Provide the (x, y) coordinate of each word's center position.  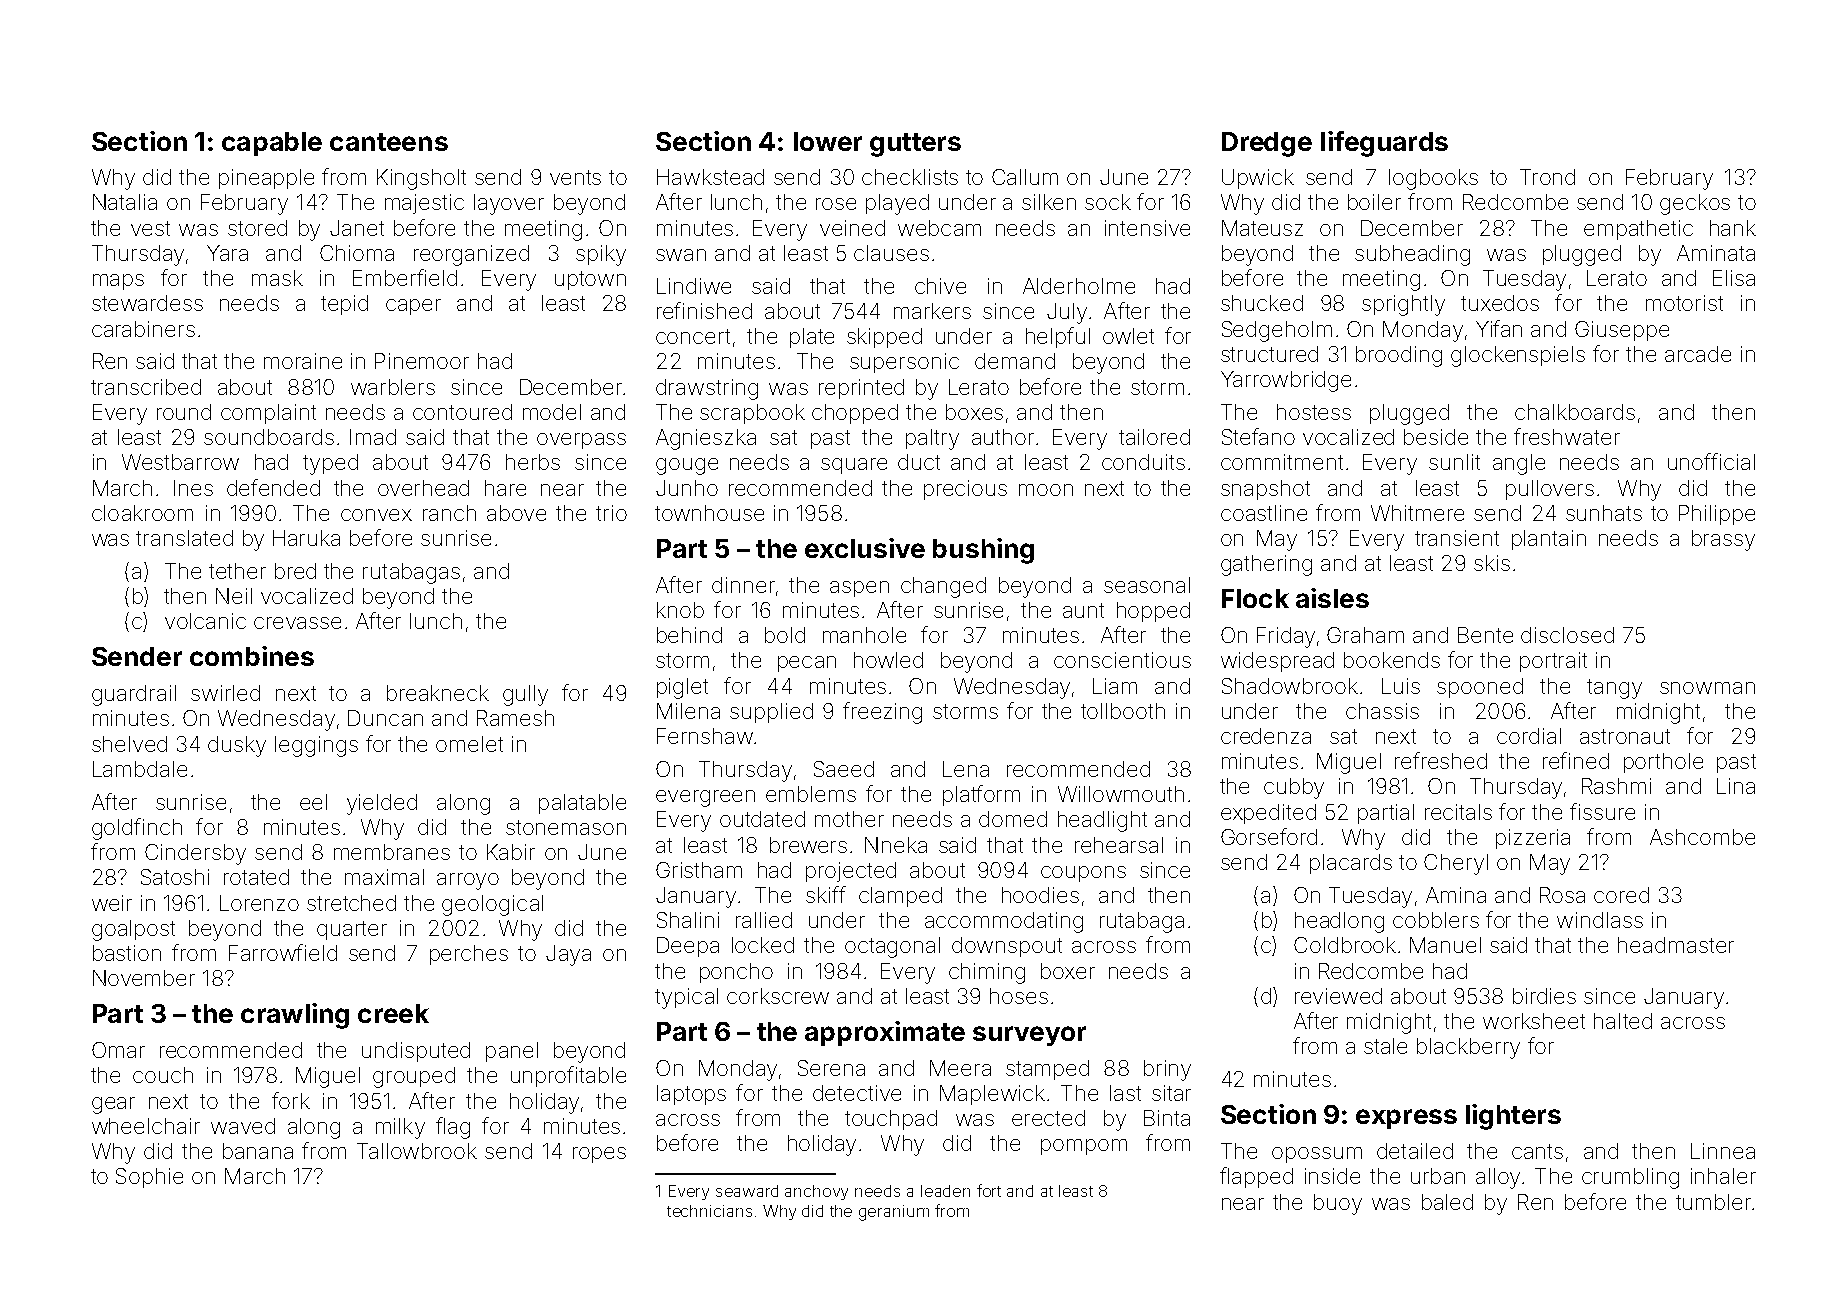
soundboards (269, 437)
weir (112, 903)
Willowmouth (1121, 794)
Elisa (1734, 278)
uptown (590, 280)
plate (812, 338)
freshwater (1567, 436)
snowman (1707, 688)
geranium (894, 1213)
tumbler (1713, 1202)
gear (113, 1105)
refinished (704, 310)
